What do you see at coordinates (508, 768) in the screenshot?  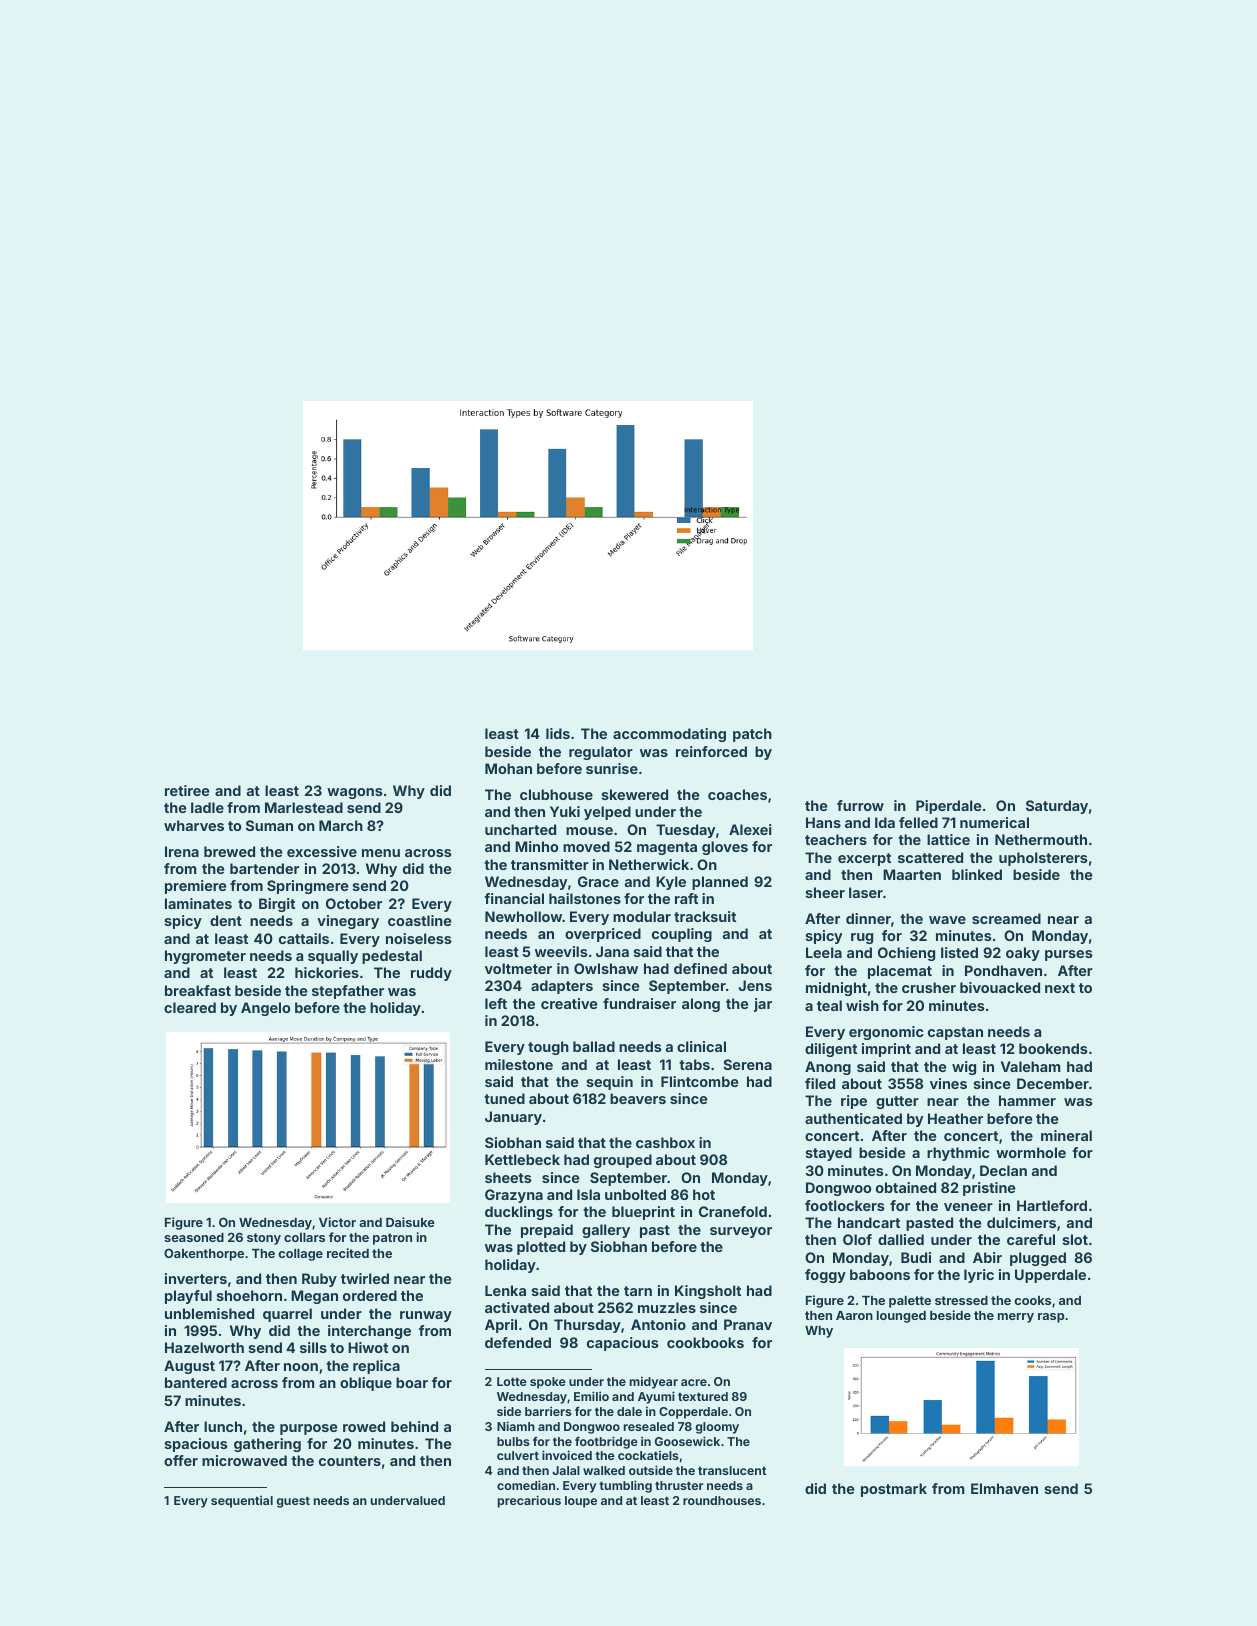 I see `Mohan` at bounding box center [508, 768].
